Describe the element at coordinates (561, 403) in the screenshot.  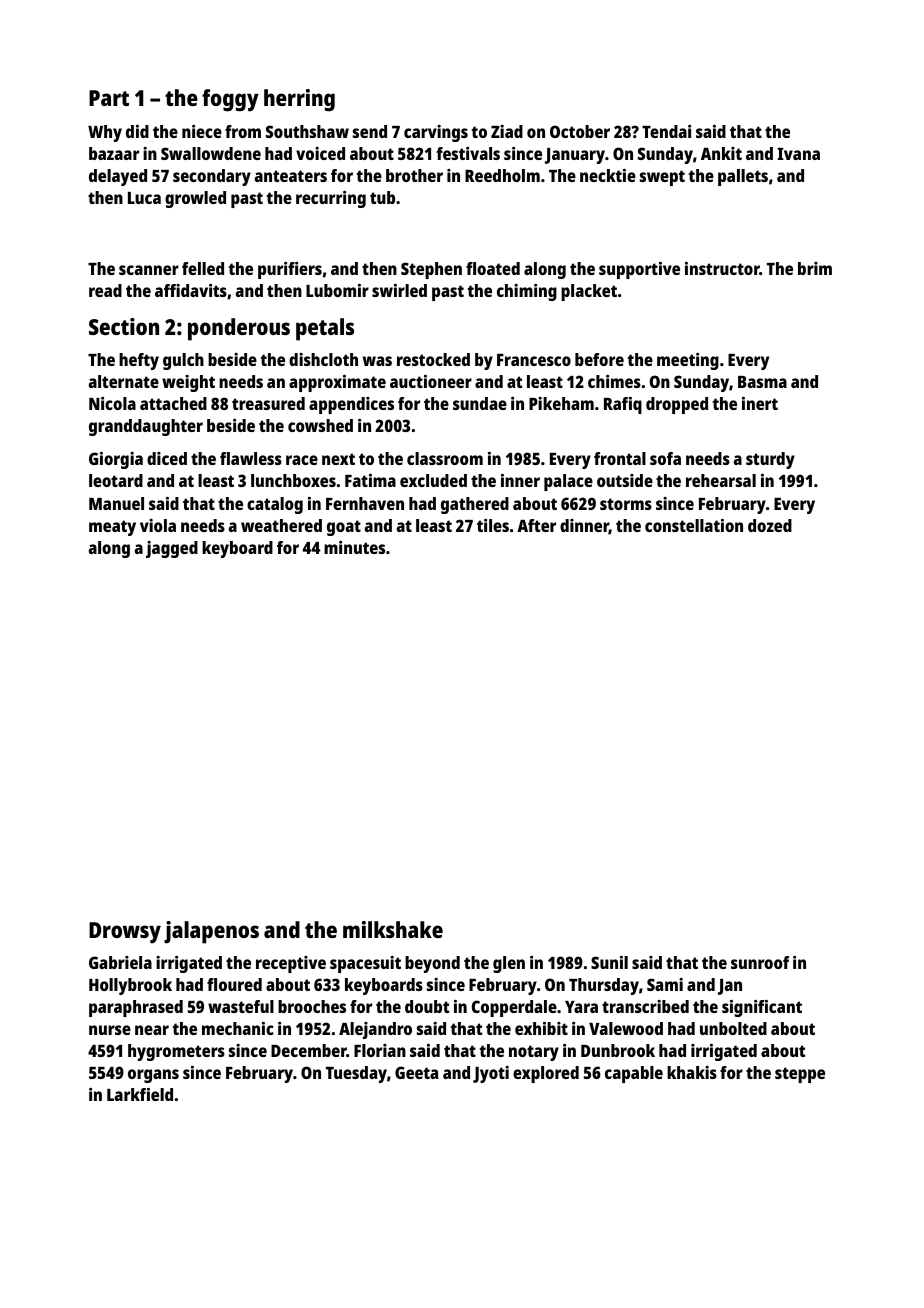
I see `Pikeham` at that location.
